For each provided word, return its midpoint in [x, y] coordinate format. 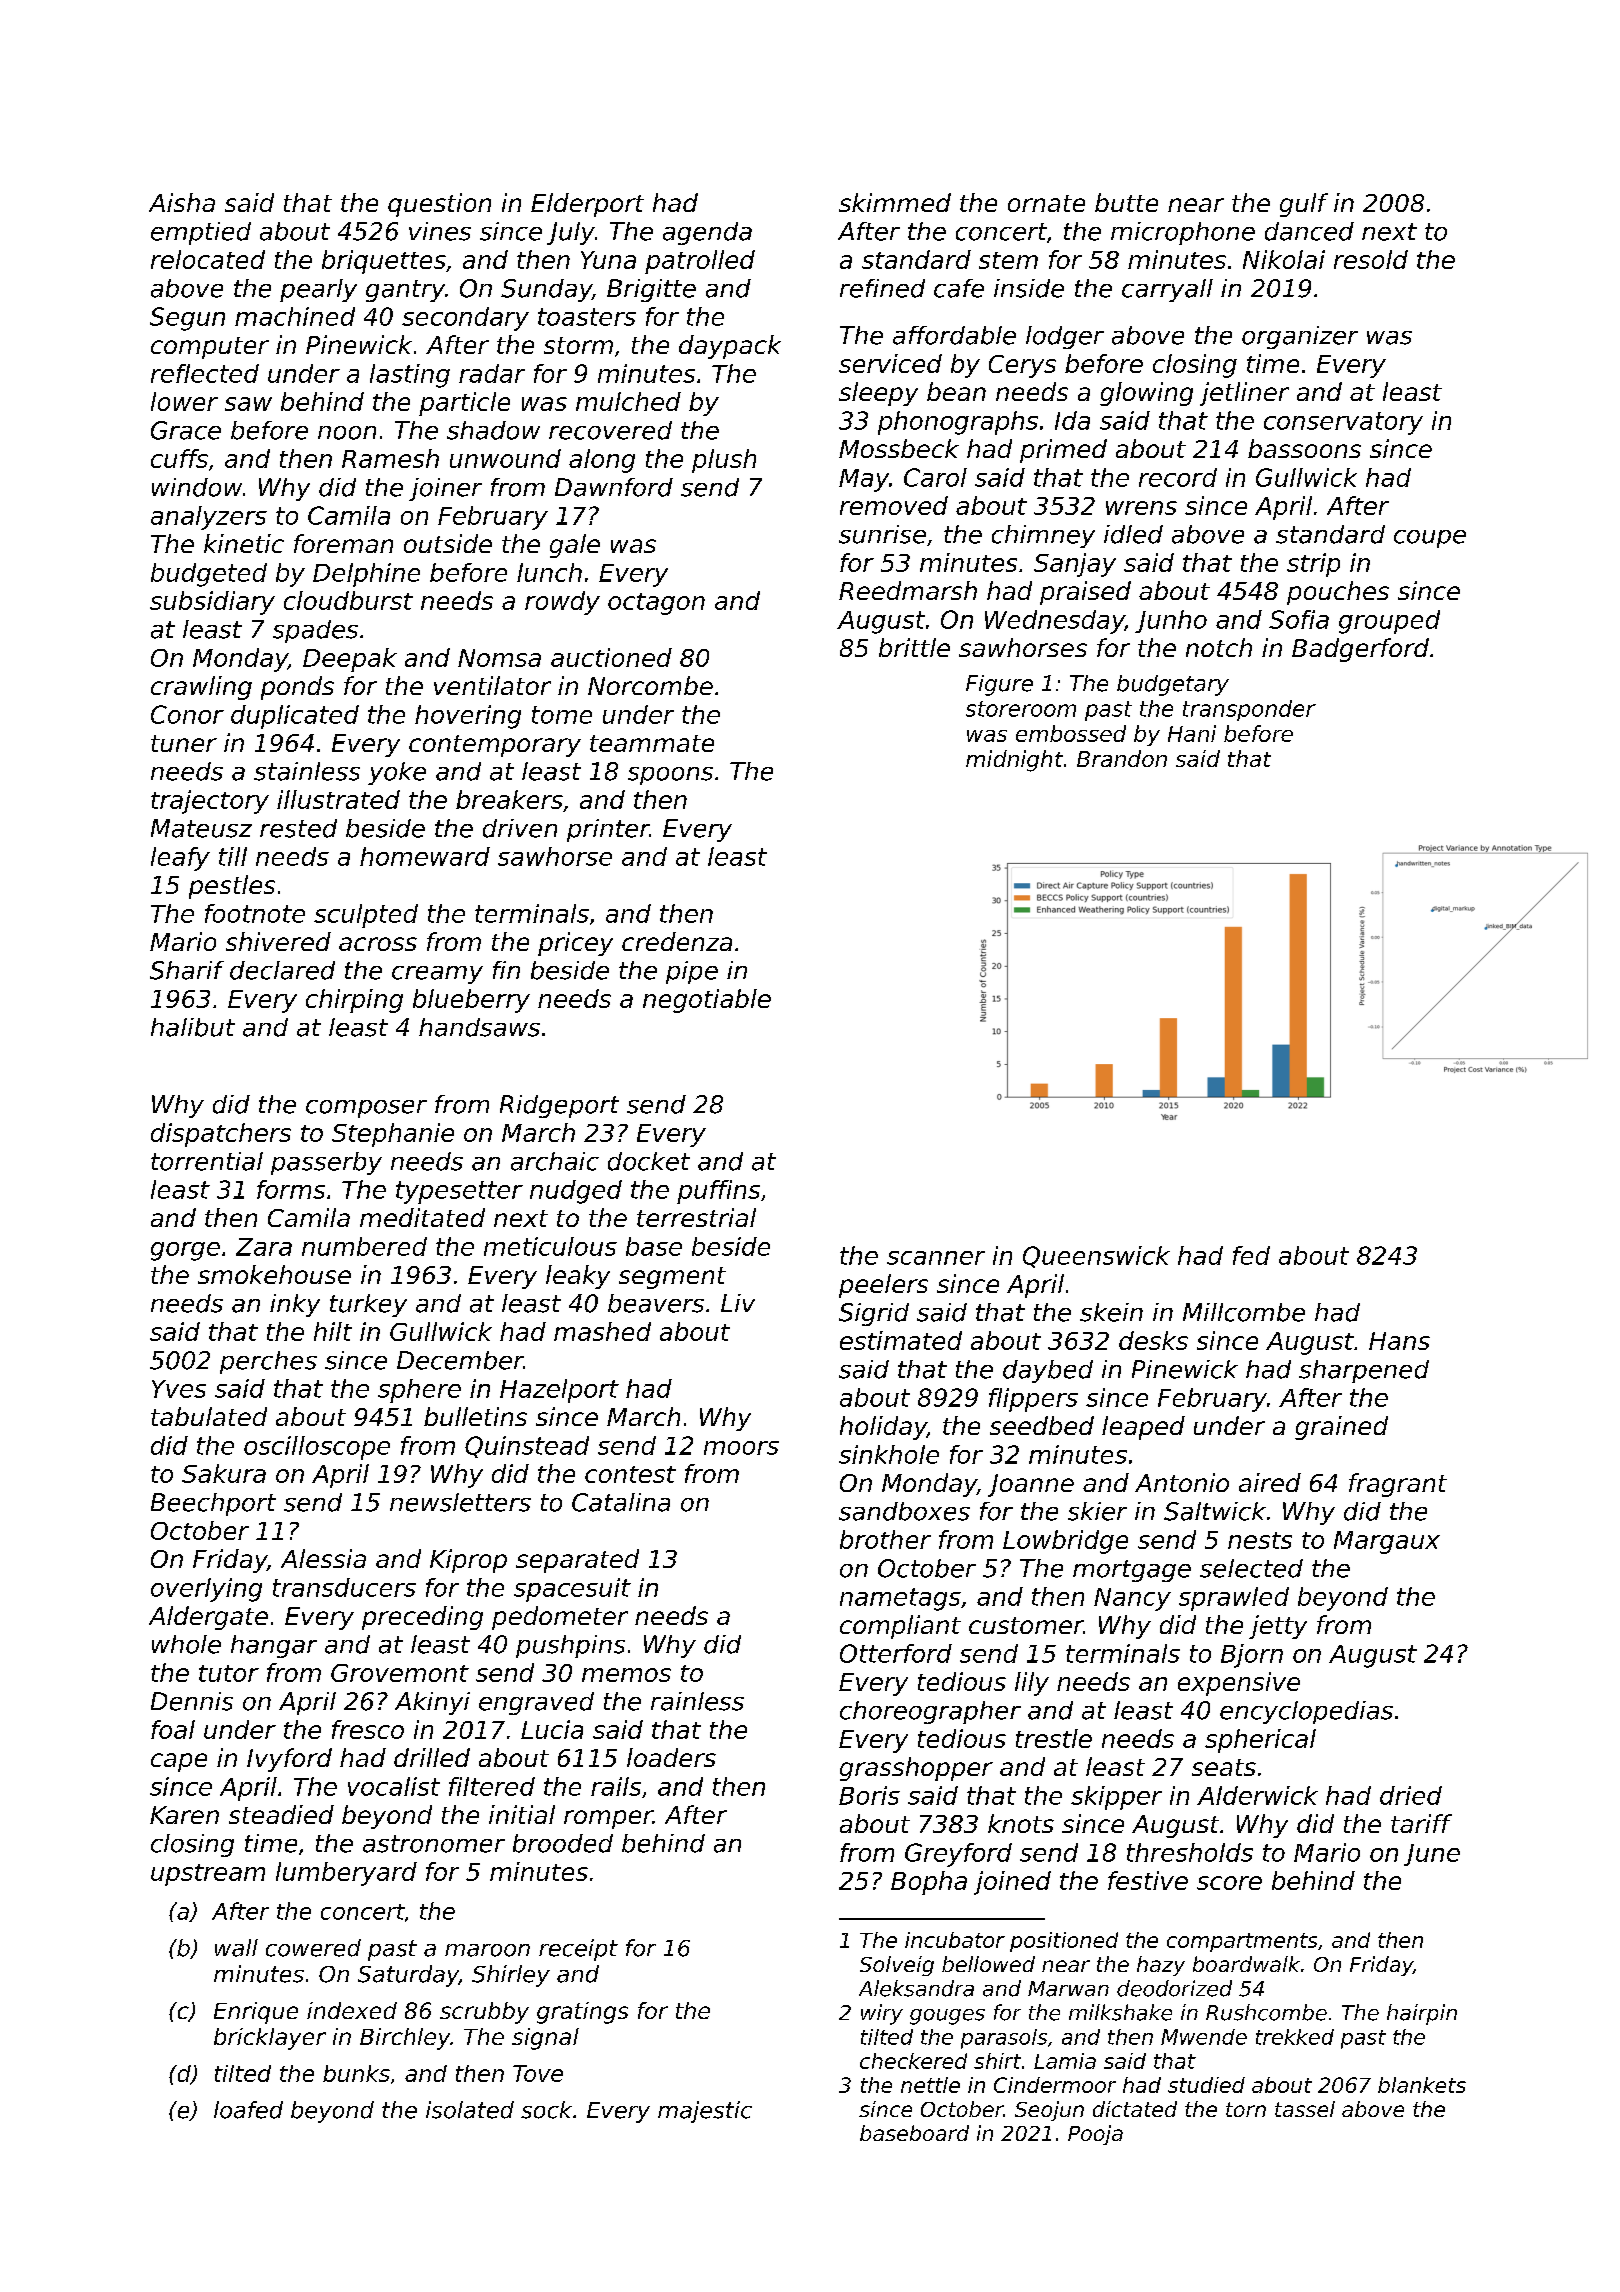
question [439, 205]
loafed [248, 2110]
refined [882, 288]
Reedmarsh [908, 590]
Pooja [1095, 2135]
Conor [187, 714]
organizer [1300, 337]
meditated [422, 1217]
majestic [705, 2112]
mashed [602, 1331]
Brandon [1122, 758]
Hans [1399, 1341]
